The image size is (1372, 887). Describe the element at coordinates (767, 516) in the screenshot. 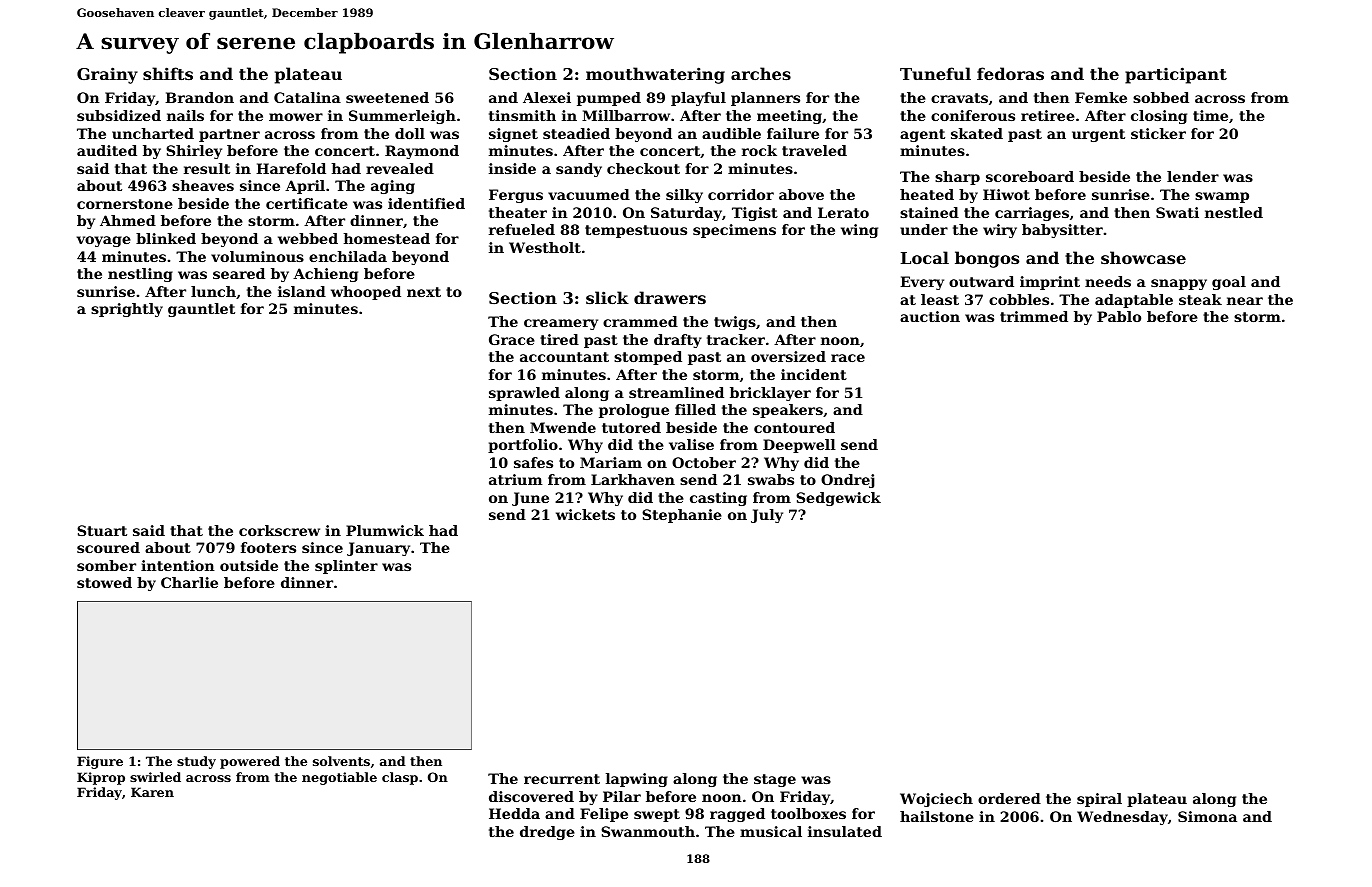

I see `July` at that location.
